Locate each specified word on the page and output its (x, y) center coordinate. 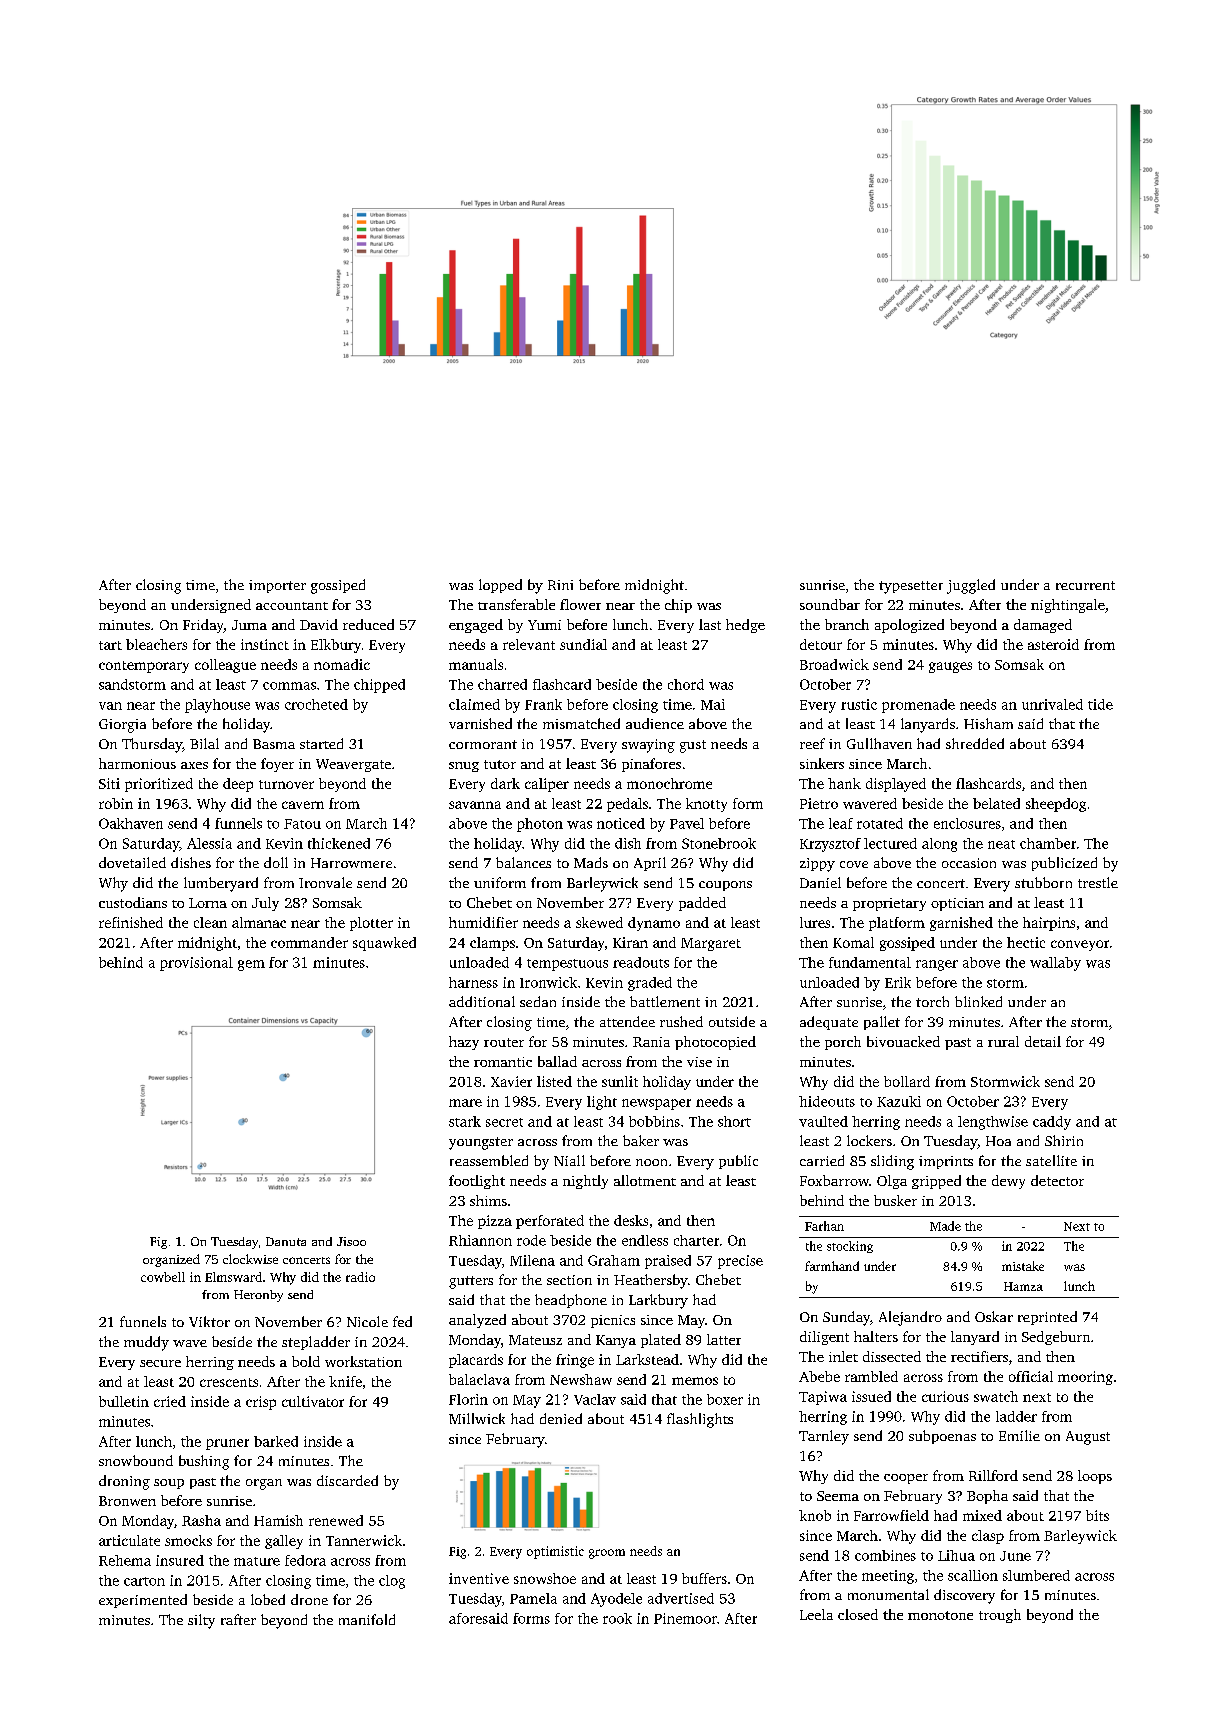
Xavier (511, 1081)
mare (465, 1103)
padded (702, 904)
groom (607, 1554)
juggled (971, 586)
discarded (347, 1480)
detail (1043, 1041)
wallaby (1055, 964)
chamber (1048, 843)
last (710, 624)
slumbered (1036, 1575)
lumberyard (221, 884)
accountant (292, 606)
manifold (367, 1619)
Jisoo (351, 1241)
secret (504, 1122)
